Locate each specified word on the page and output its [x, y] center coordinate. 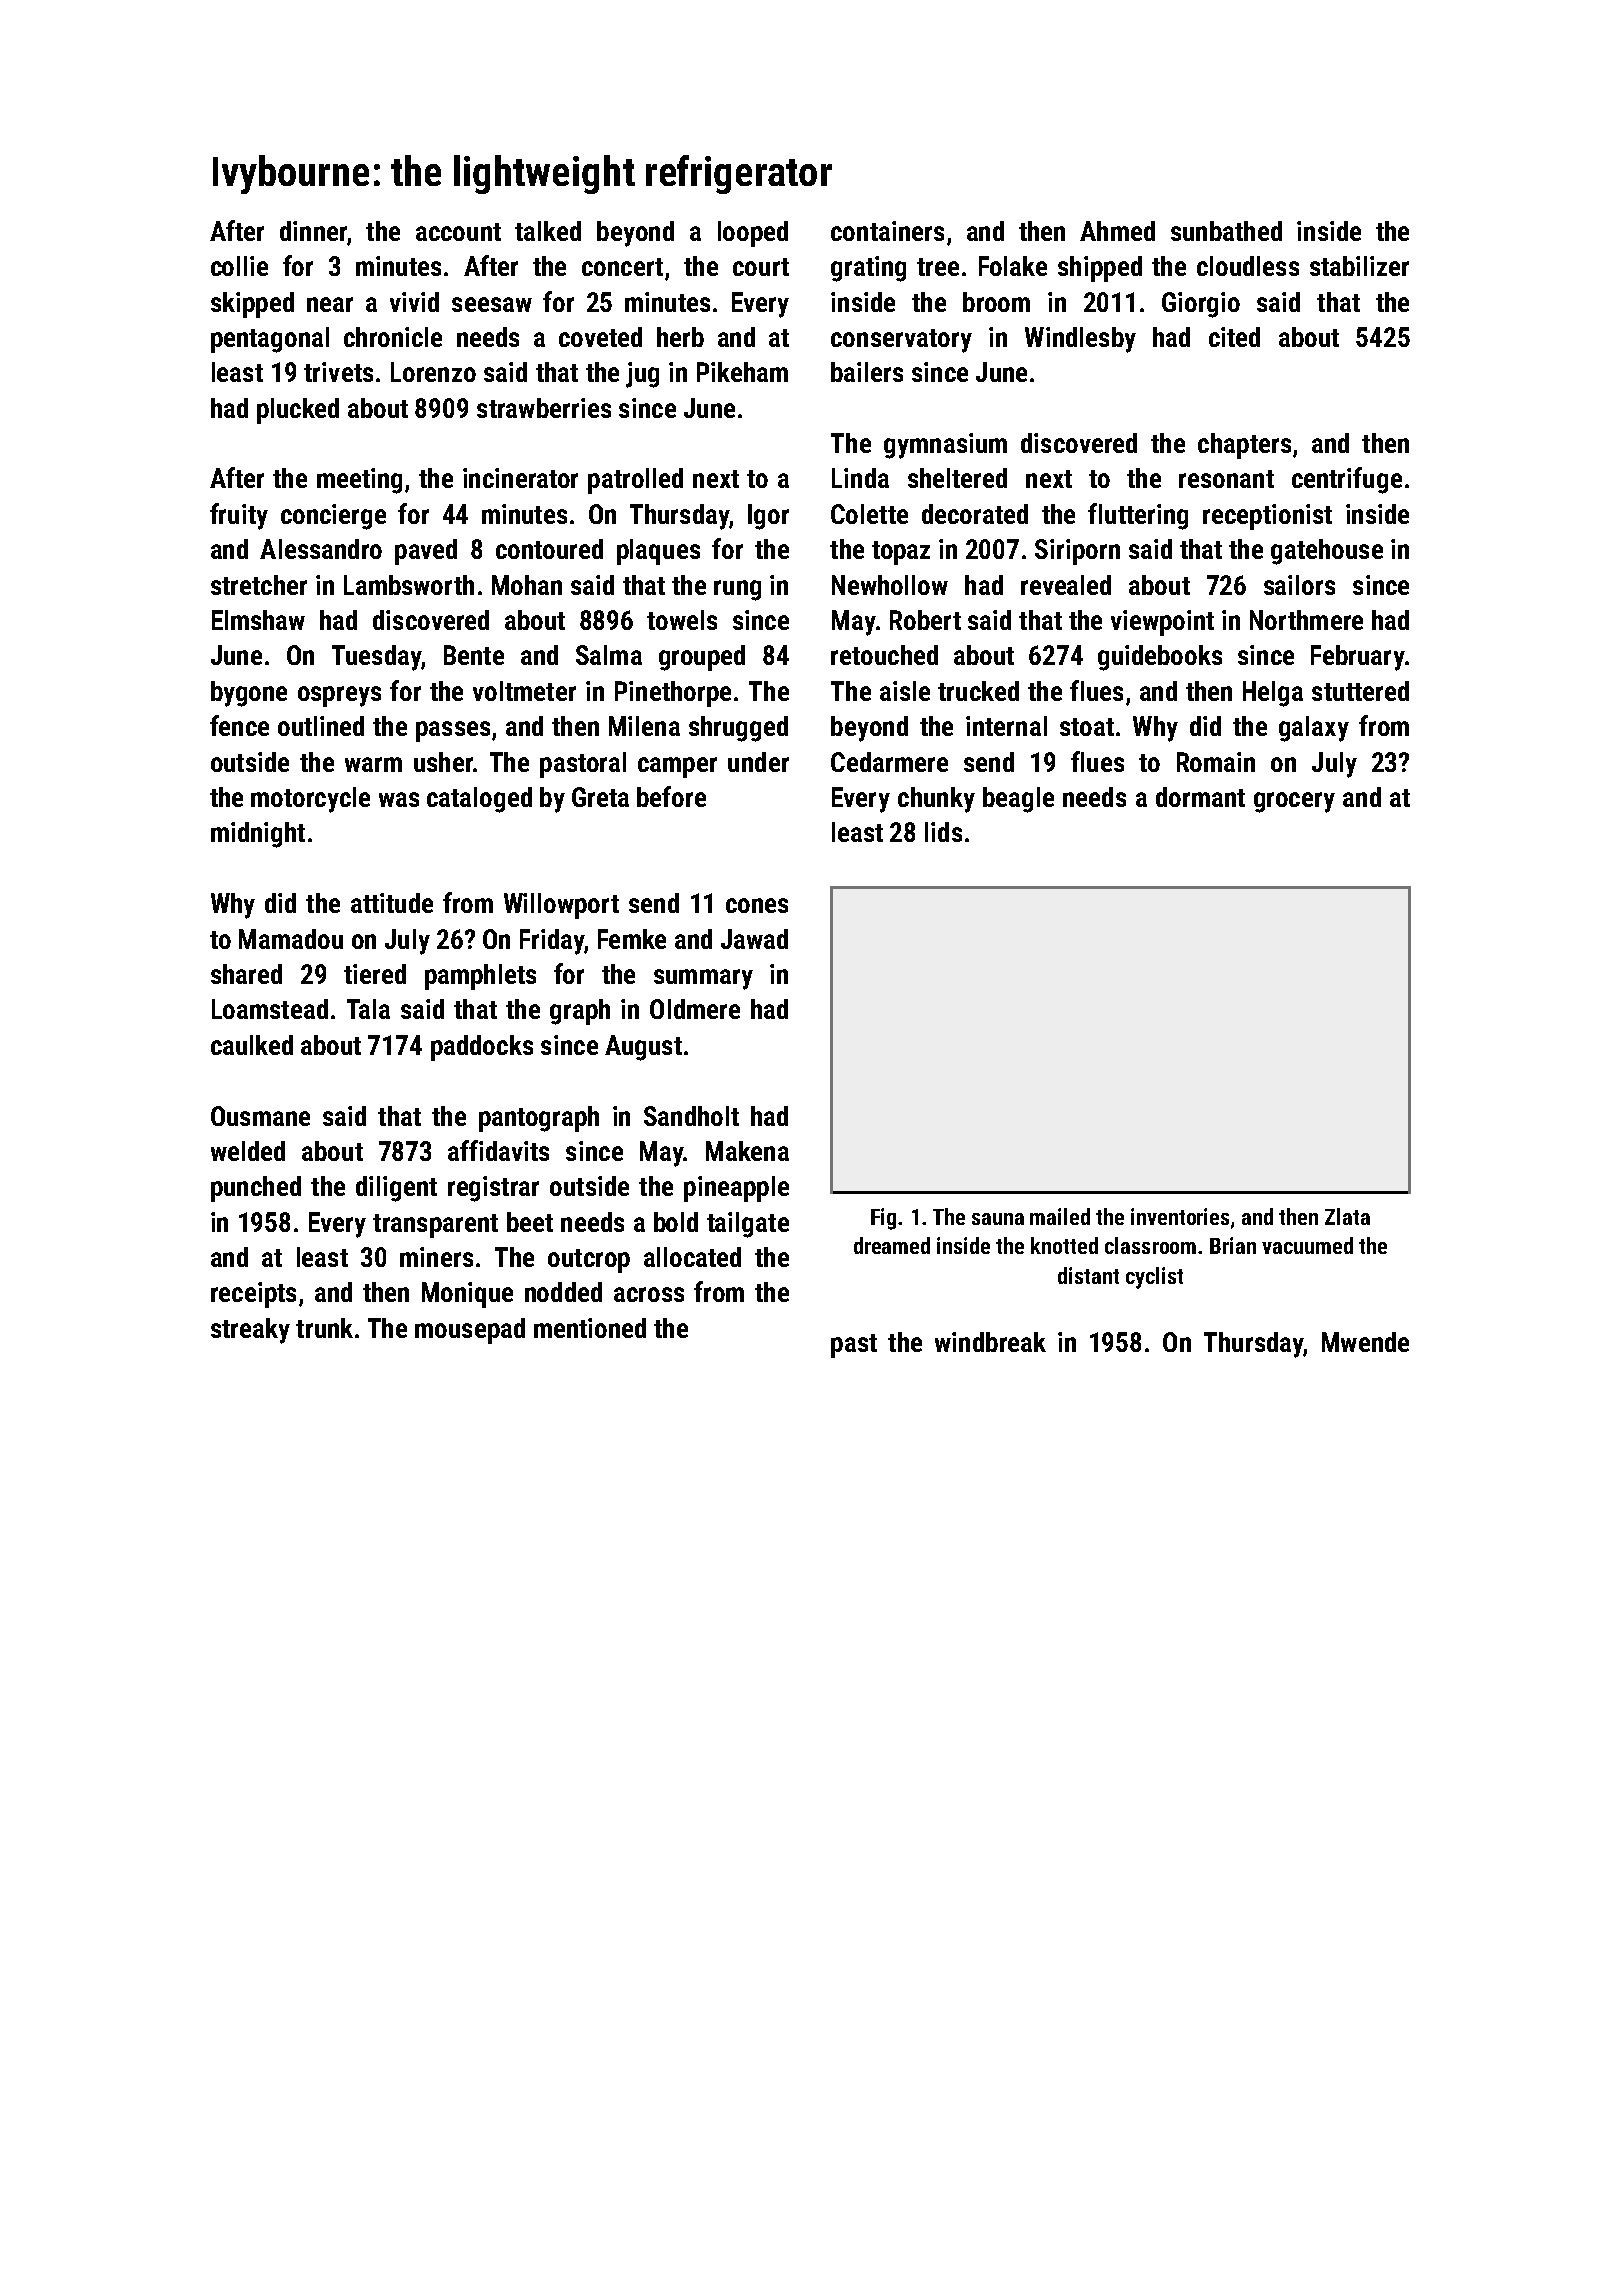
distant [1088, 1275]
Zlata [1347, 1216]
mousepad [470, 1331]
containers [887, 231]
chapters [1244, 446]
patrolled [635, 481]
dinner [313, 231]
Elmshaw [258, 620]
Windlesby [1080, 340]
